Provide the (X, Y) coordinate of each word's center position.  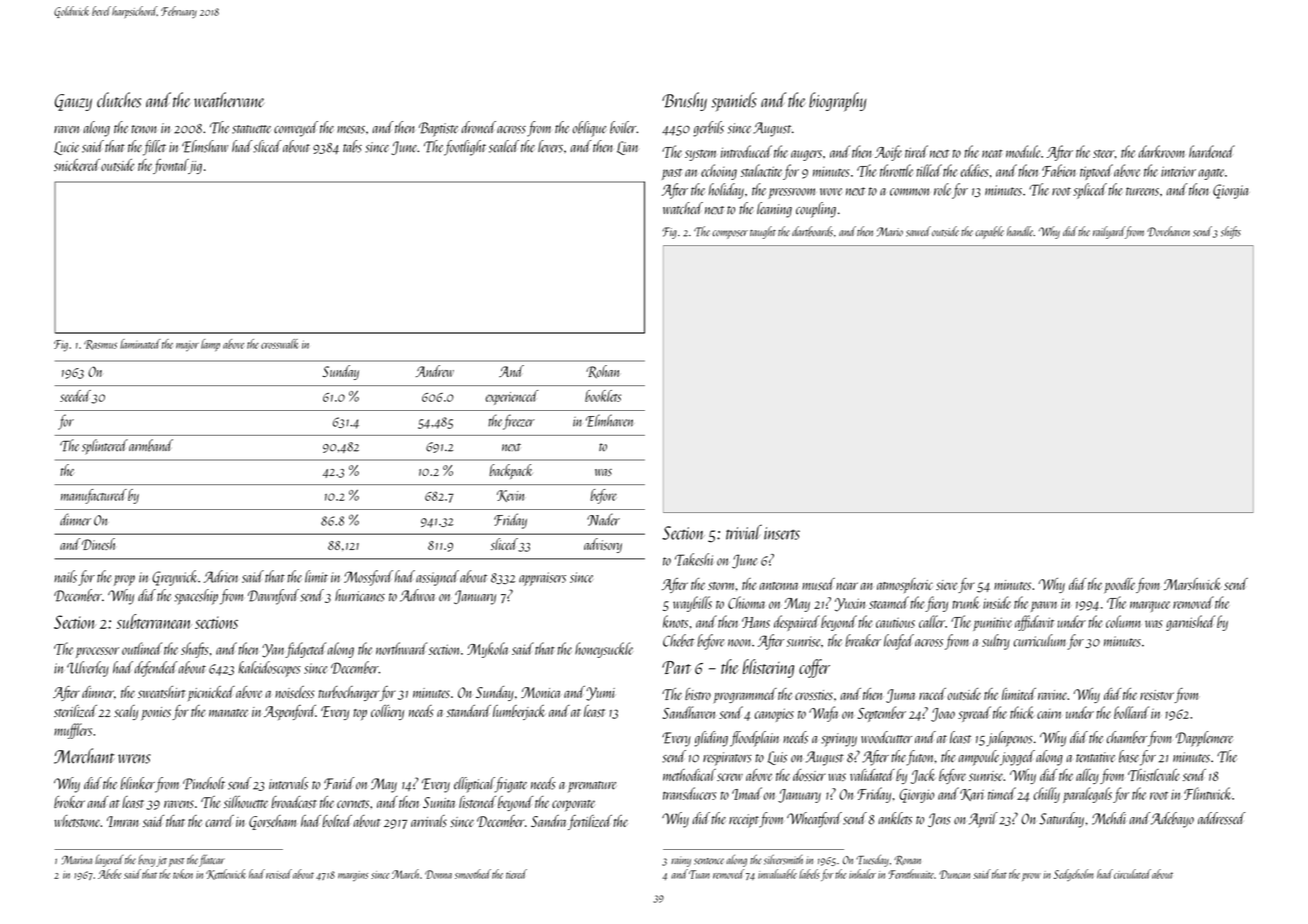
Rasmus (100, 345)
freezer (519, 422)
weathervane (229, 100)
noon (740, 643)
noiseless (295, 692)
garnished (1190, 623)
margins (353, 876)
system (700, 155)
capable (989, 232)
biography (838, 102)
